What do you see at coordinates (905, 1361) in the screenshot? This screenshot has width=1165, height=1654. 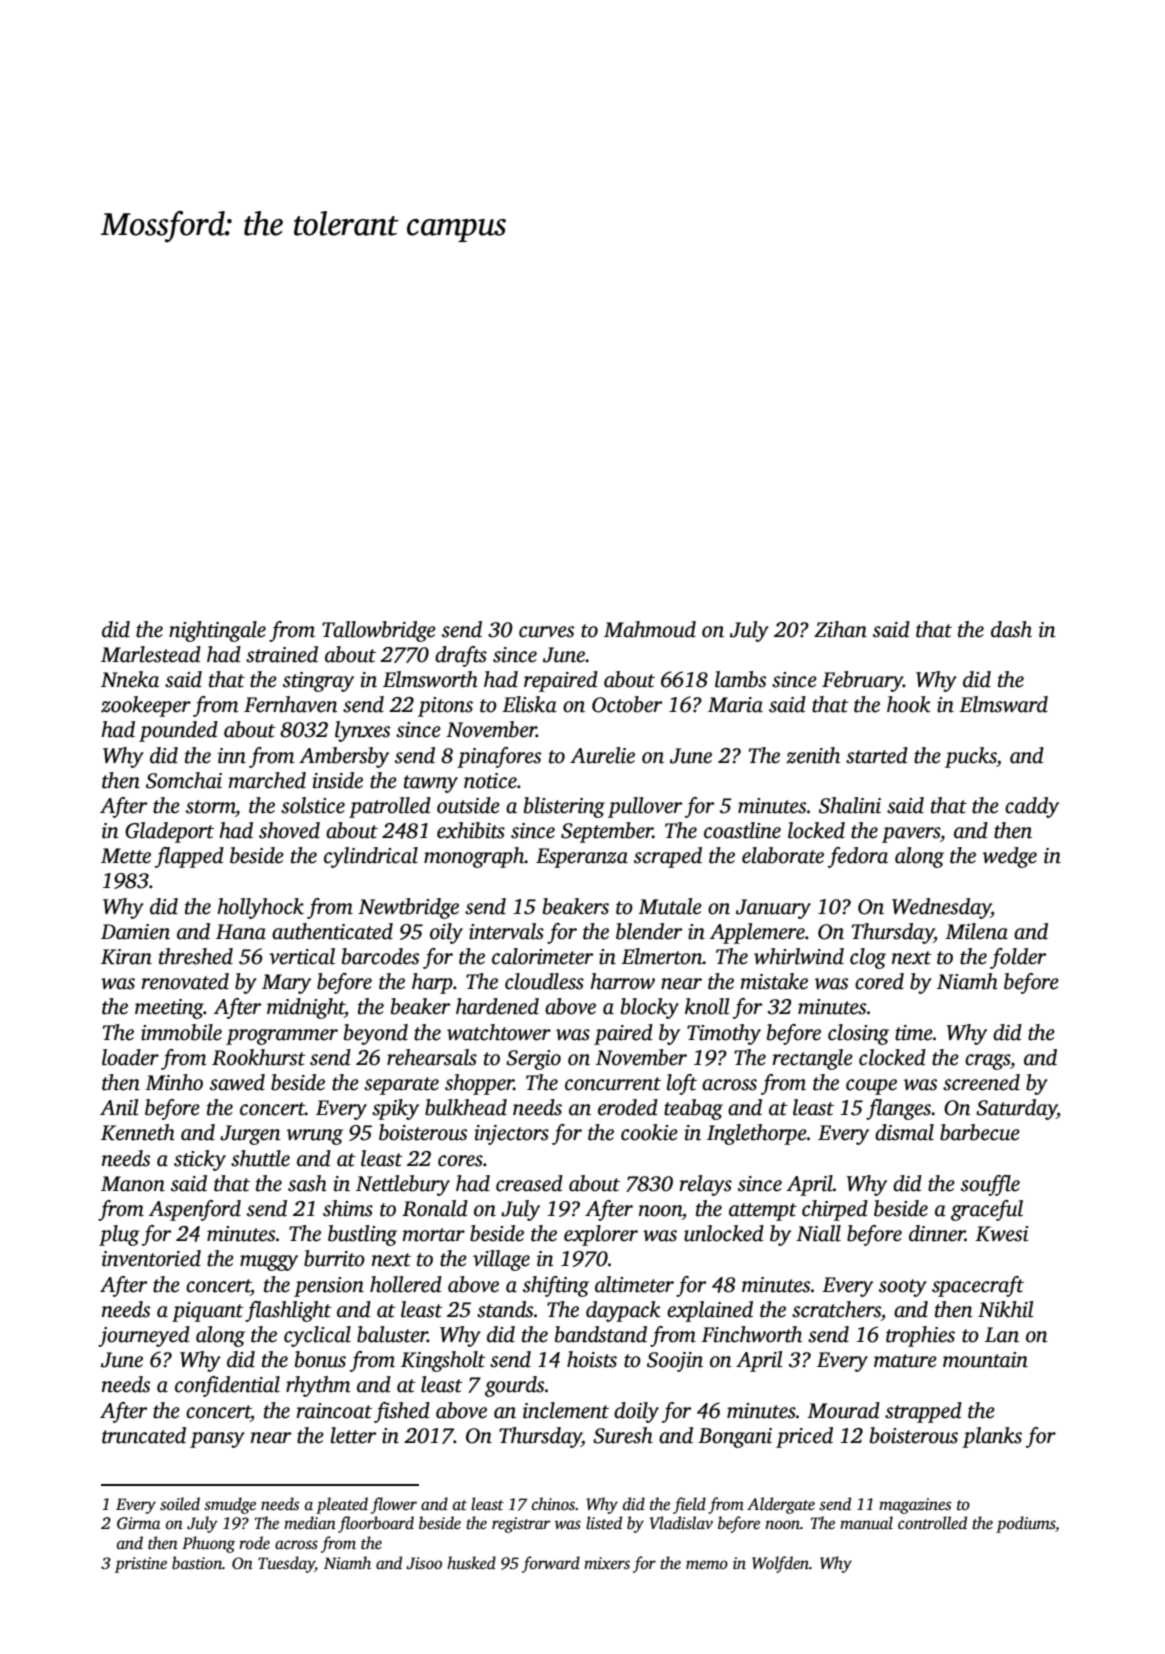 I see `mature` at bounding box center [905, 1361].
